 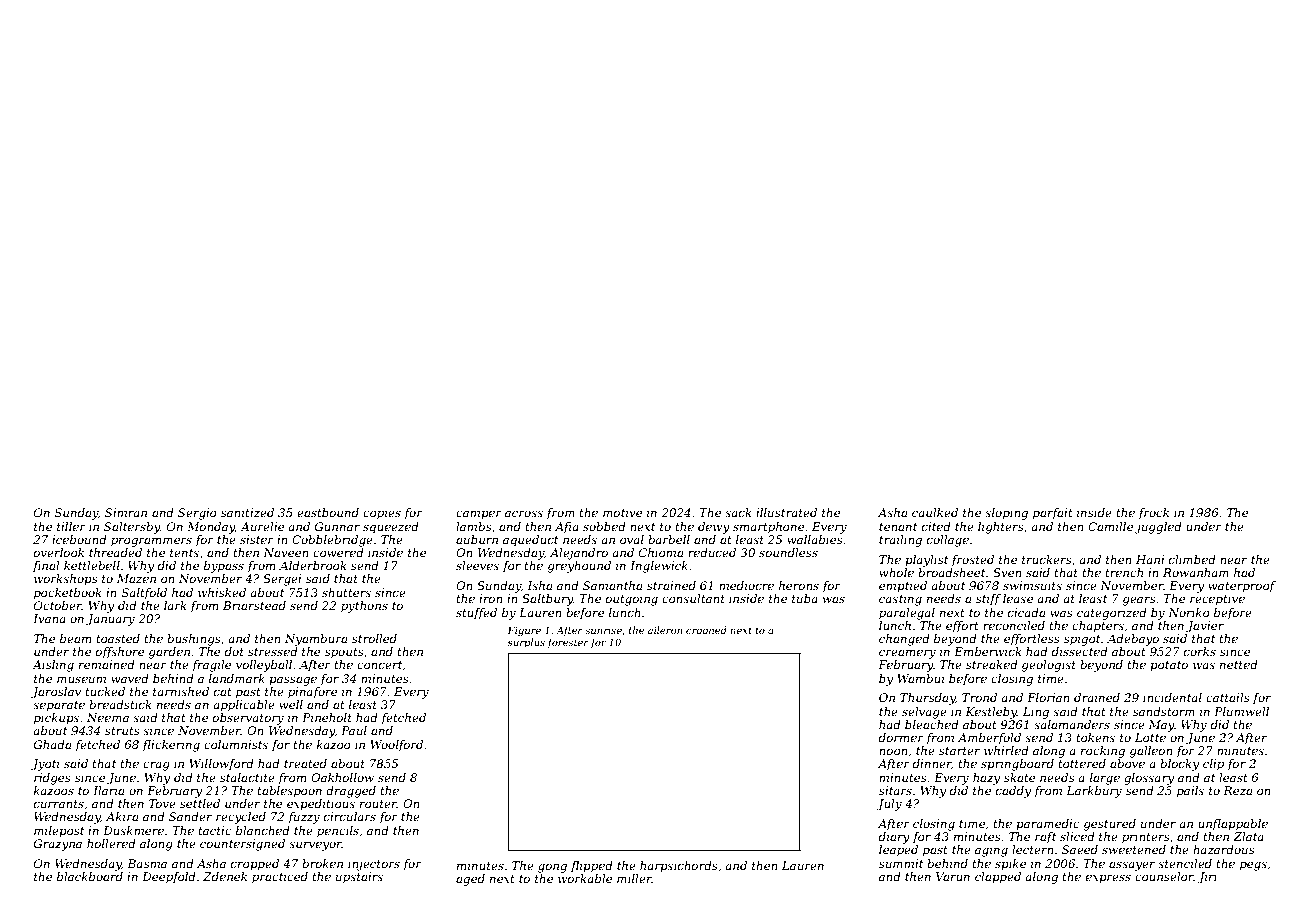 I want to click on blackboard, so click(x=90, y=876).
